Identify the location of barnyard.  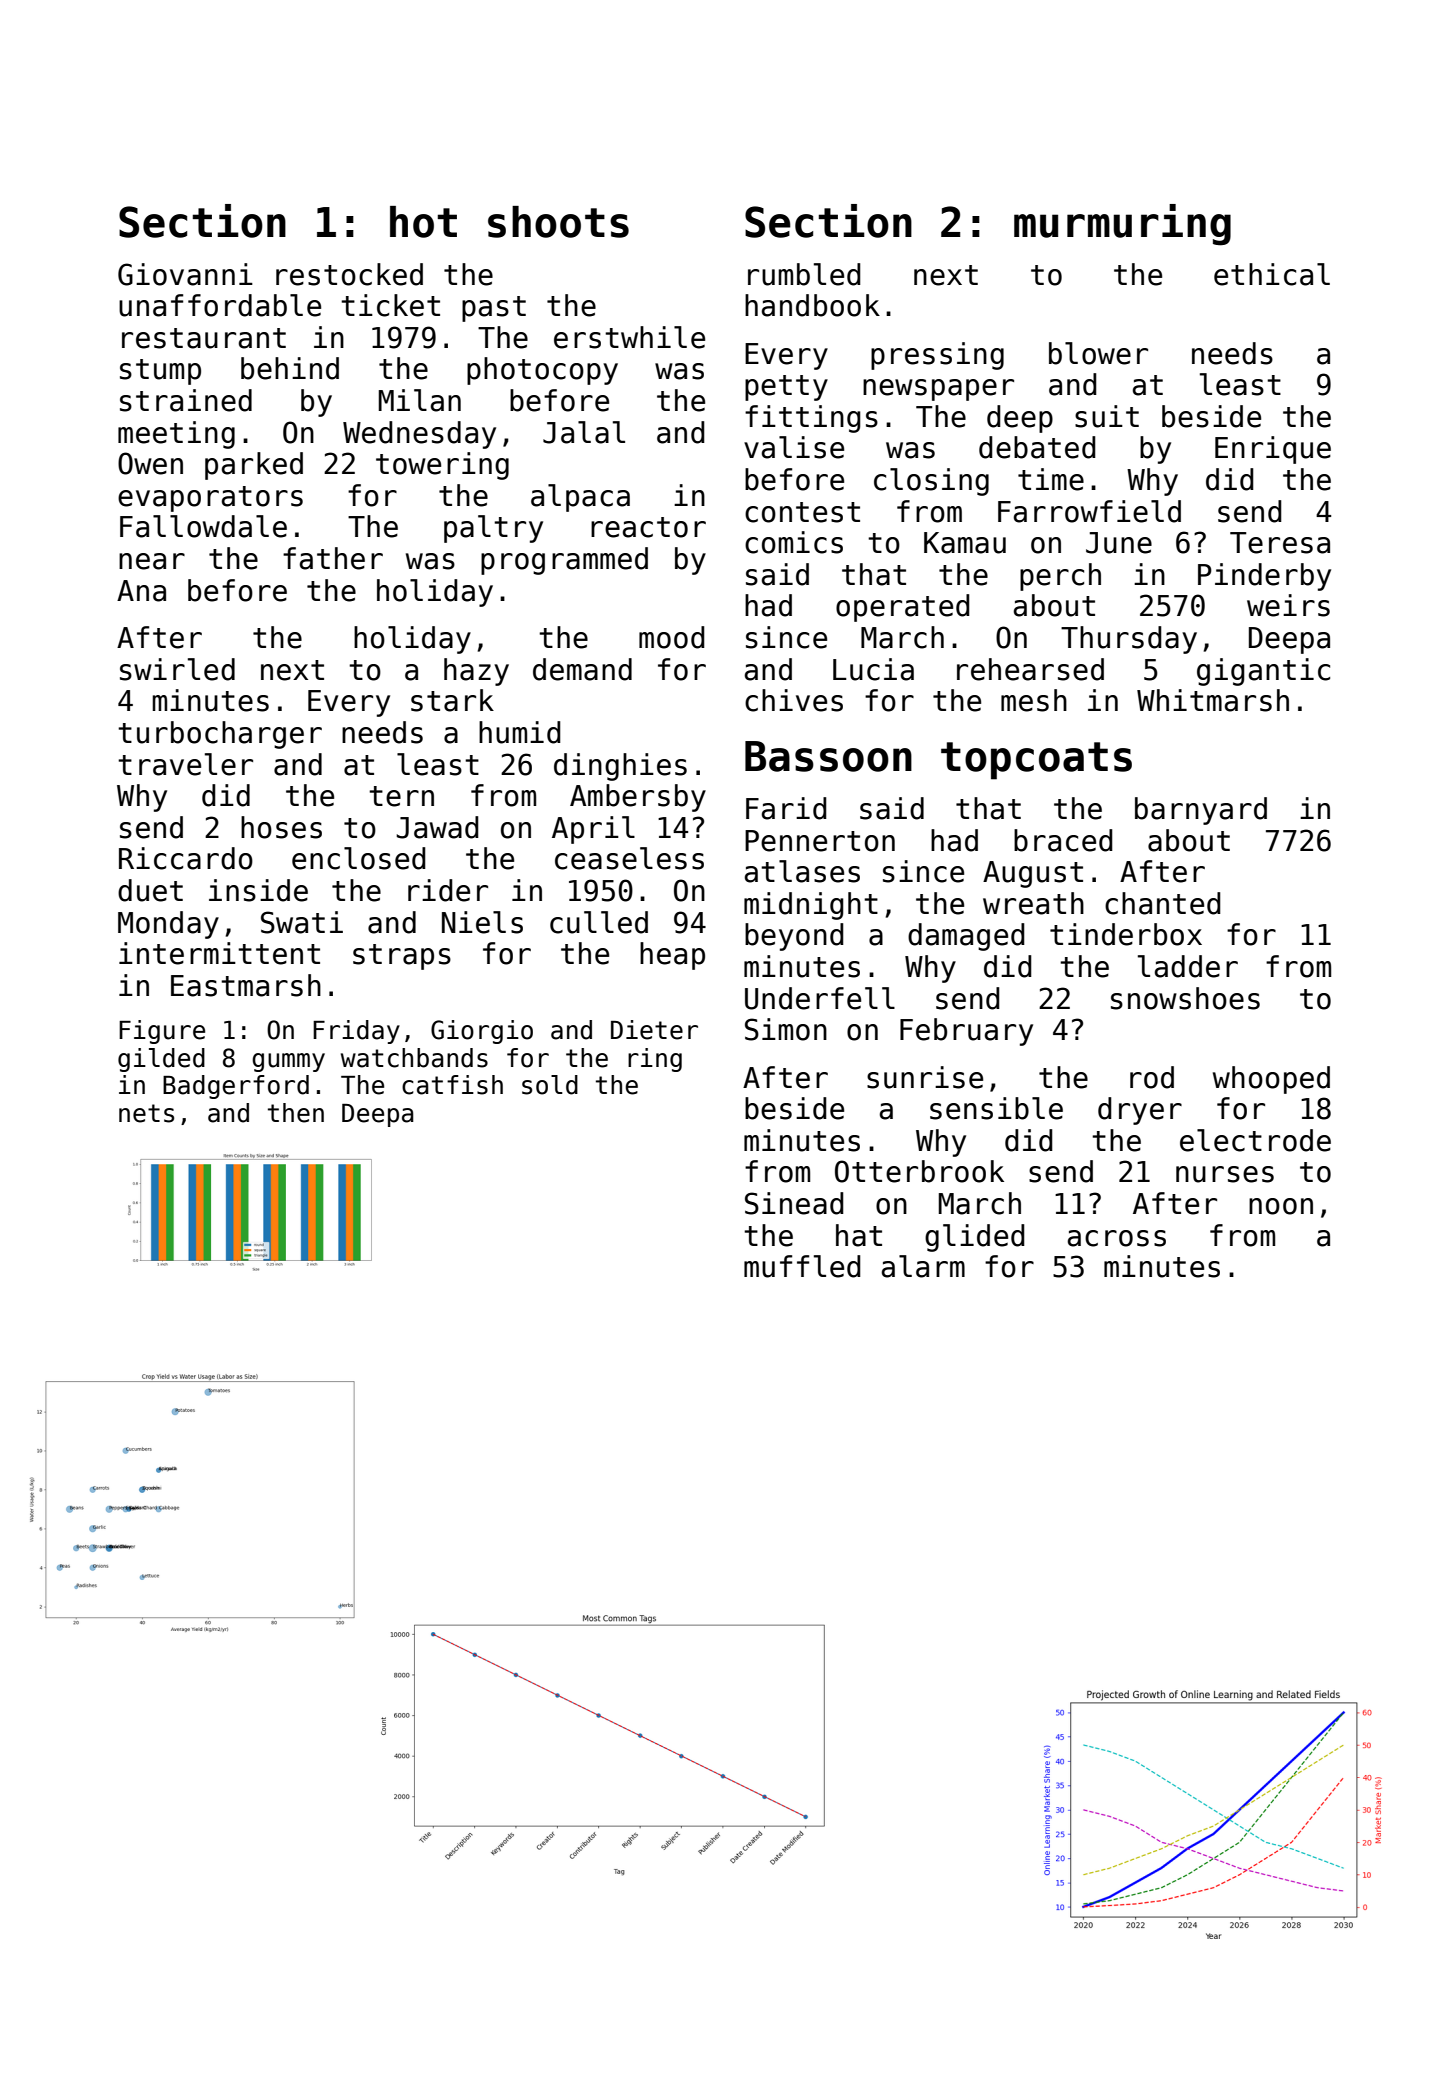
(1201, 811).
